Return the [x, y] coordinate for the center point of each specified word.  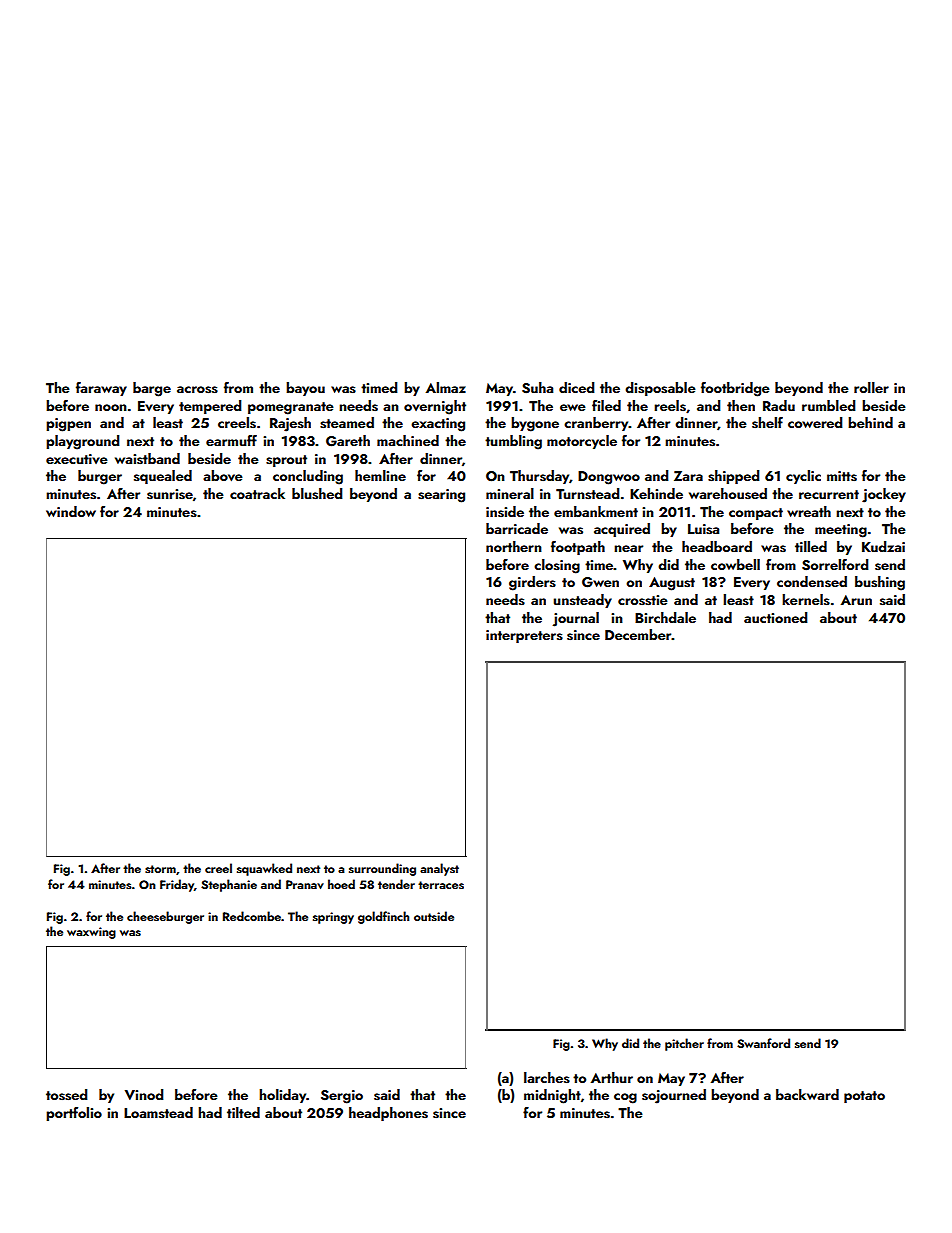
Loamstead [158, 1113]
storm [160, 869]
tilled [811, 546]
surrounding [382, 869]
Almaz [446, 387]
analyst [439, 869]
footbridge [735, 389]
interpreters [524, 636]
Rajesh [290, 424]
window [71, 511]
